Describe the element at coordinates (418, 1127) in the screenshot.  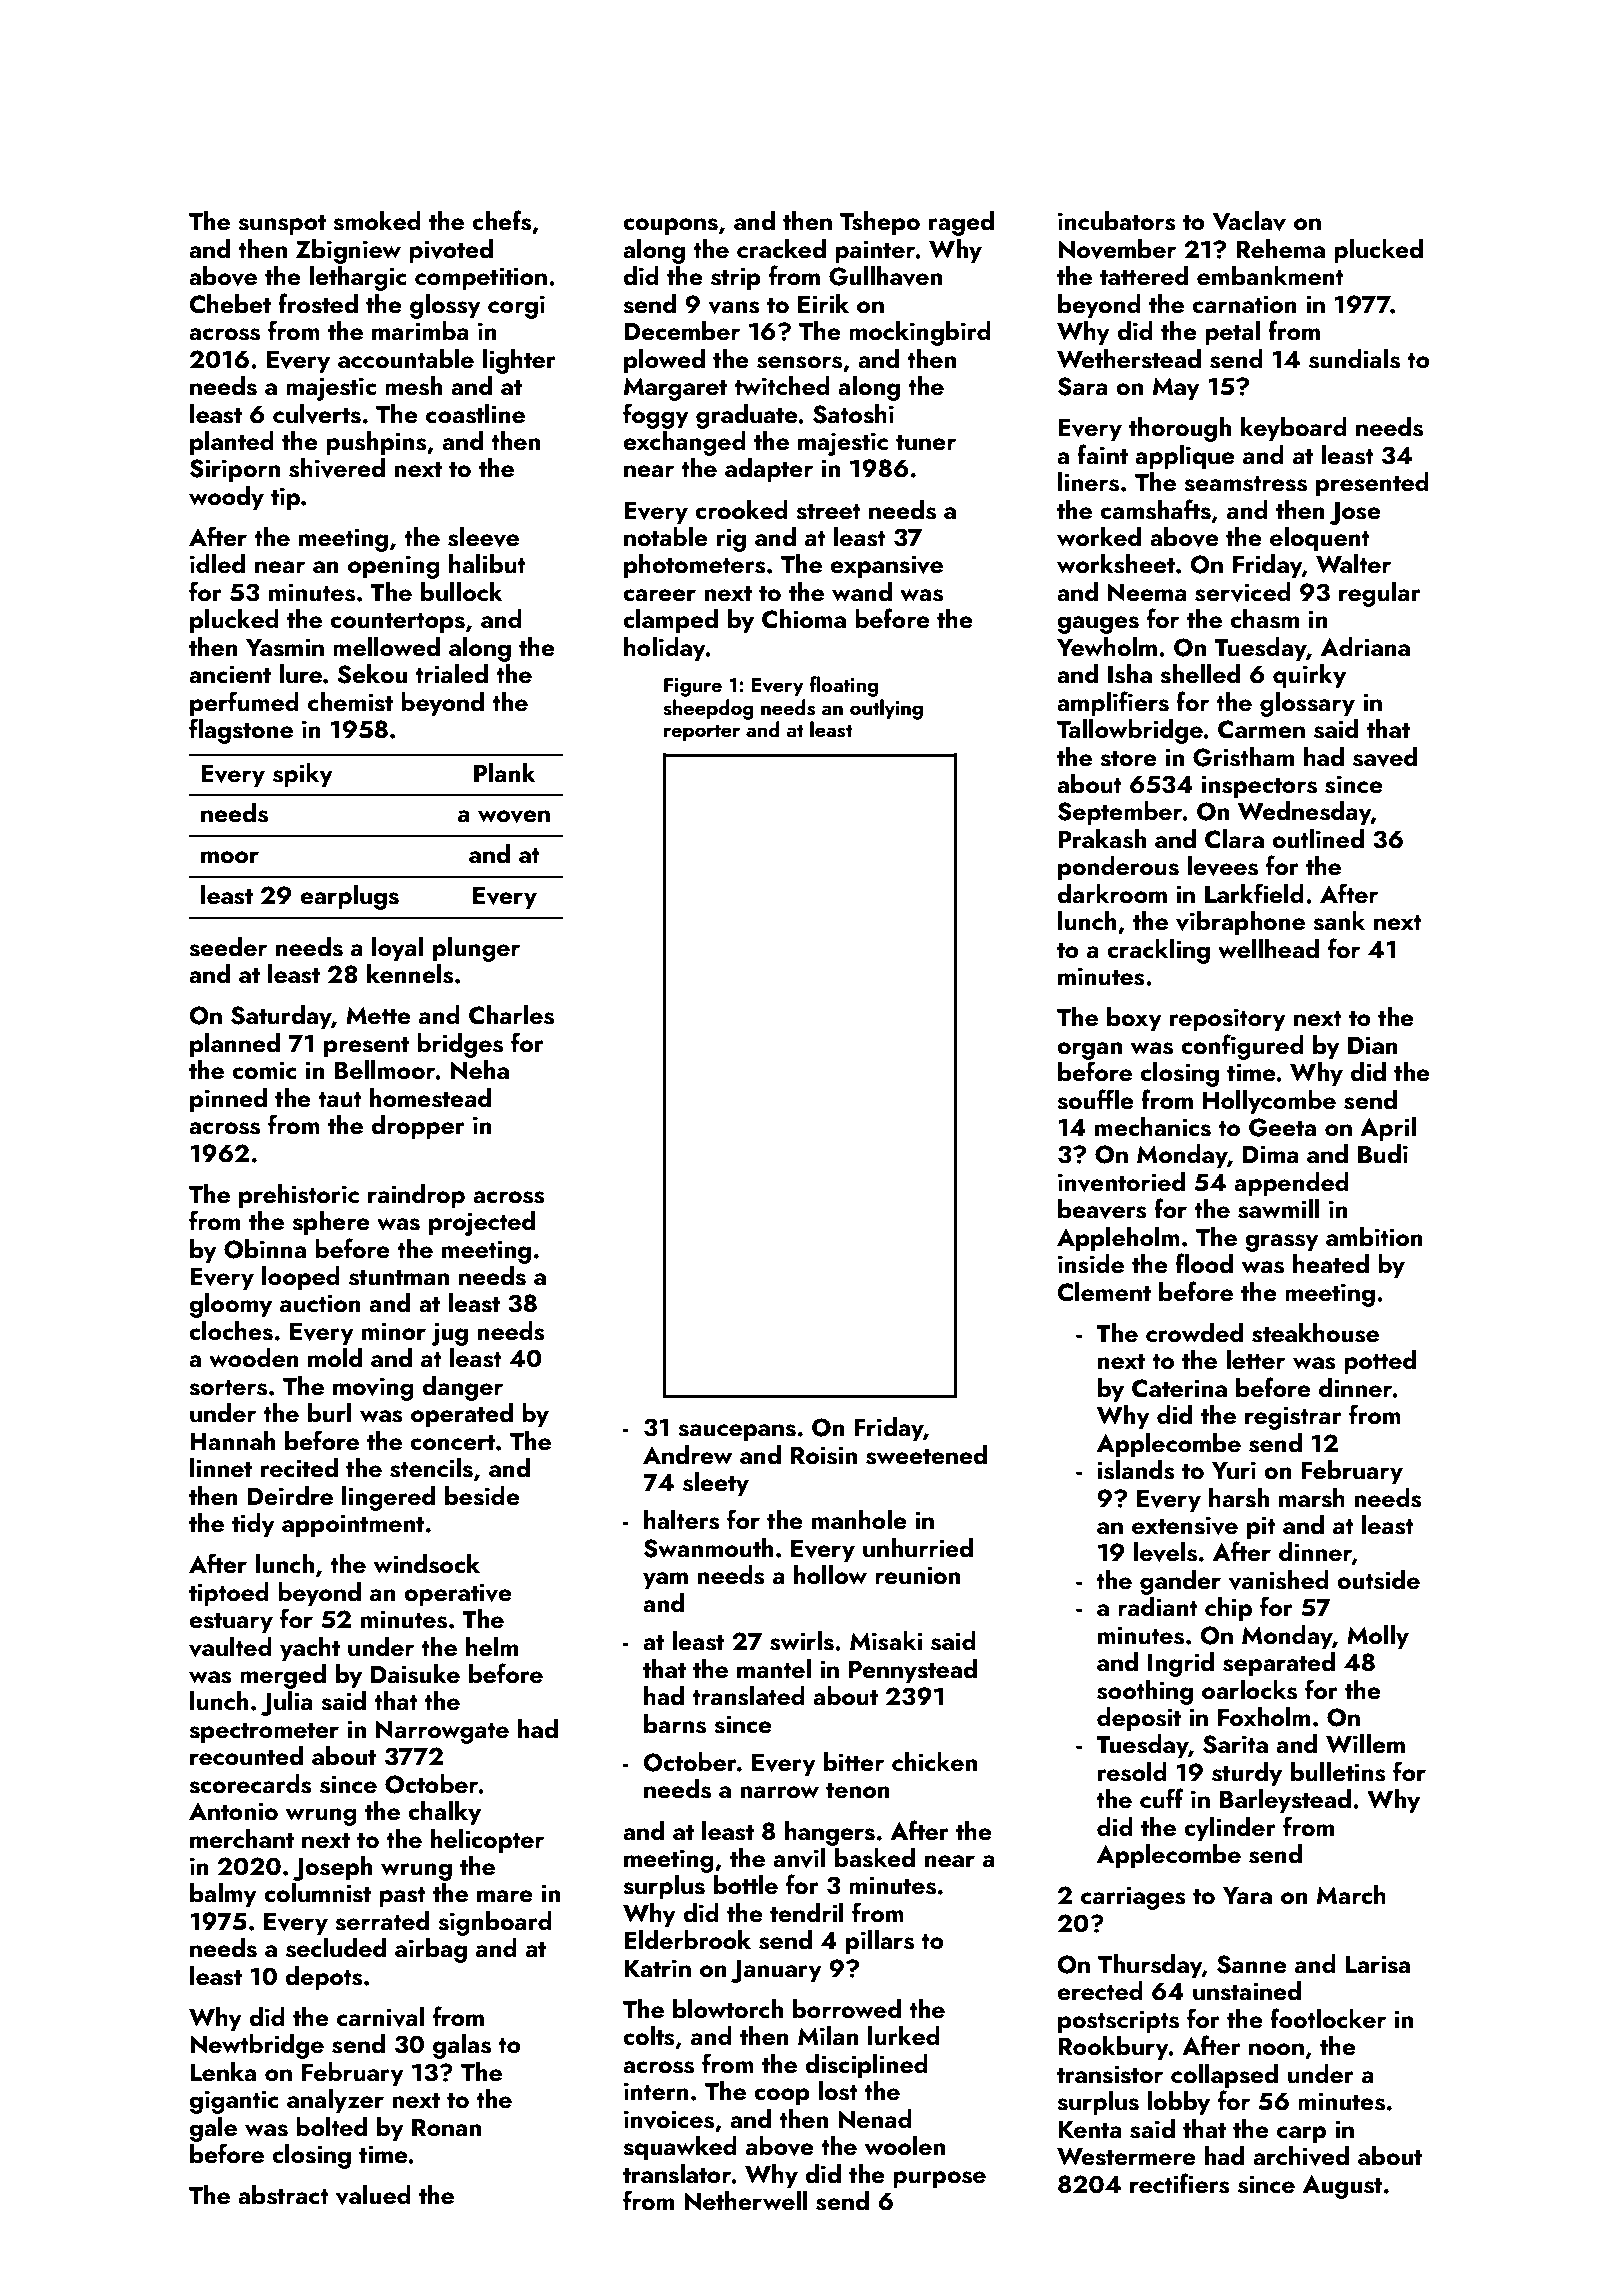
I see `dropper` at that location.
